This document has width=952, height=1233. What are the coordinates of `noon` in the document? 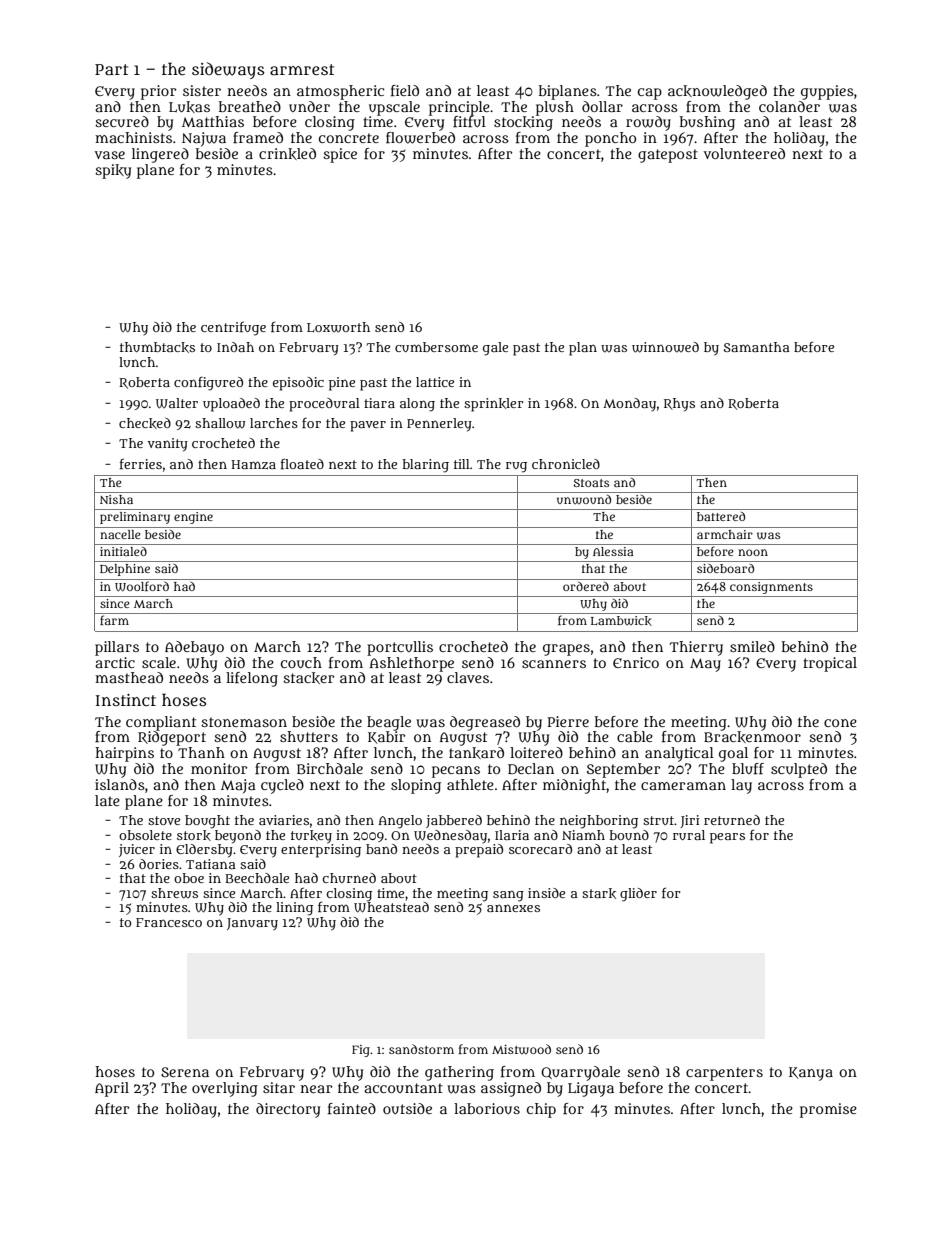 It's located at (753, 552).
